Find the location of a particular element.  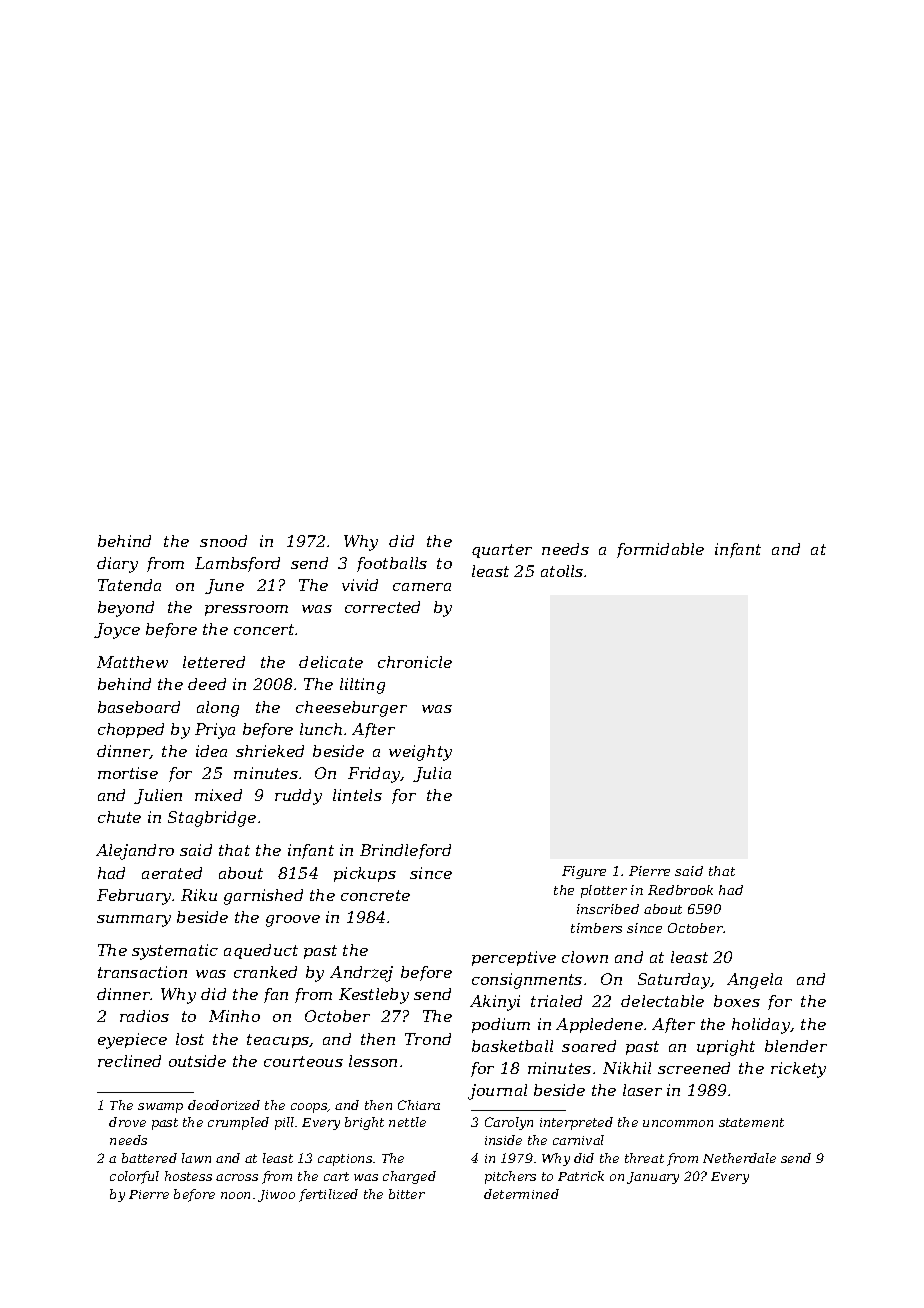

atolls is located at coordinates (562, 571).
